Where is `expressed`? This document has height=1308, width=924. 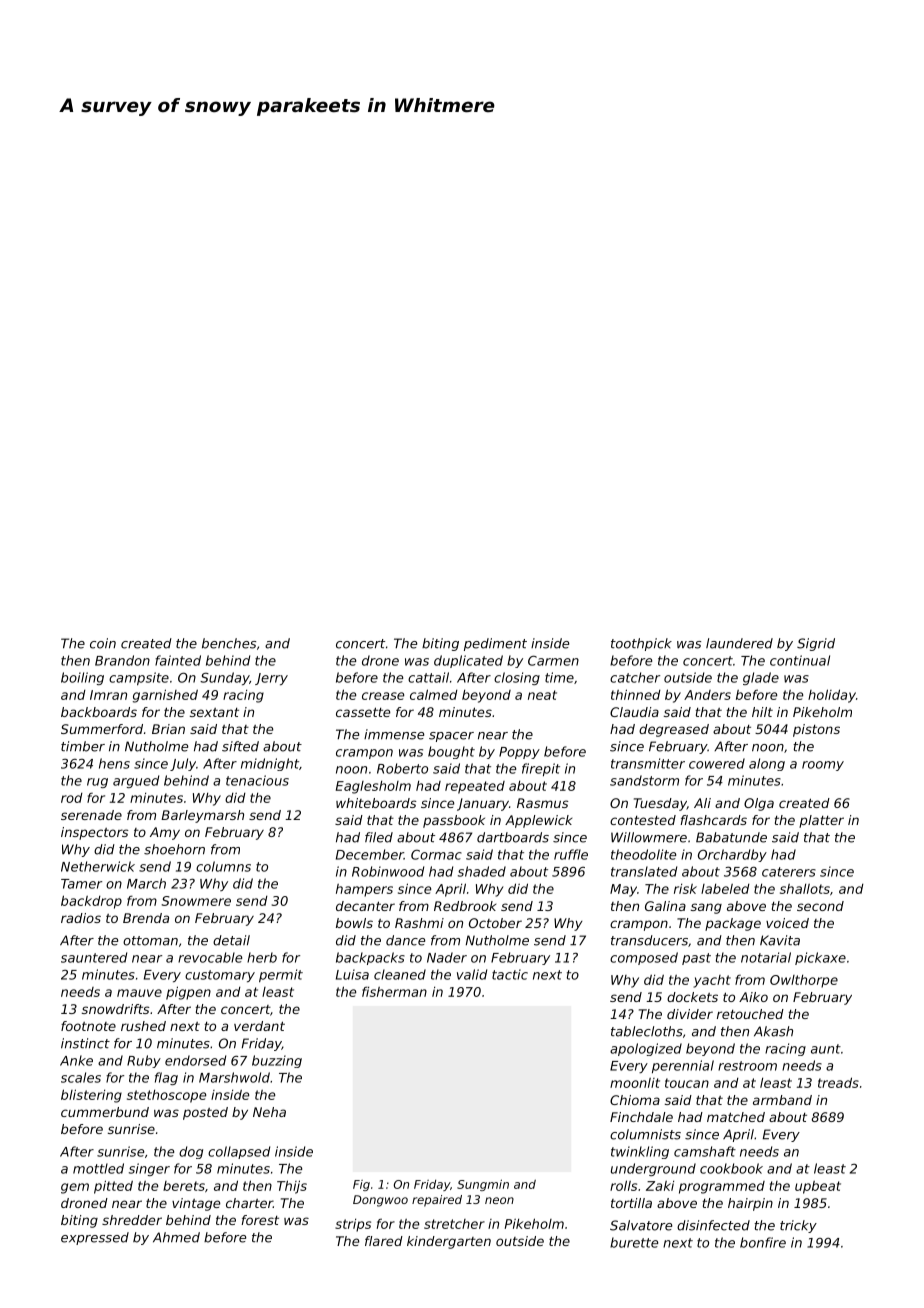
expressed is located at coordinates (95, 1238).
